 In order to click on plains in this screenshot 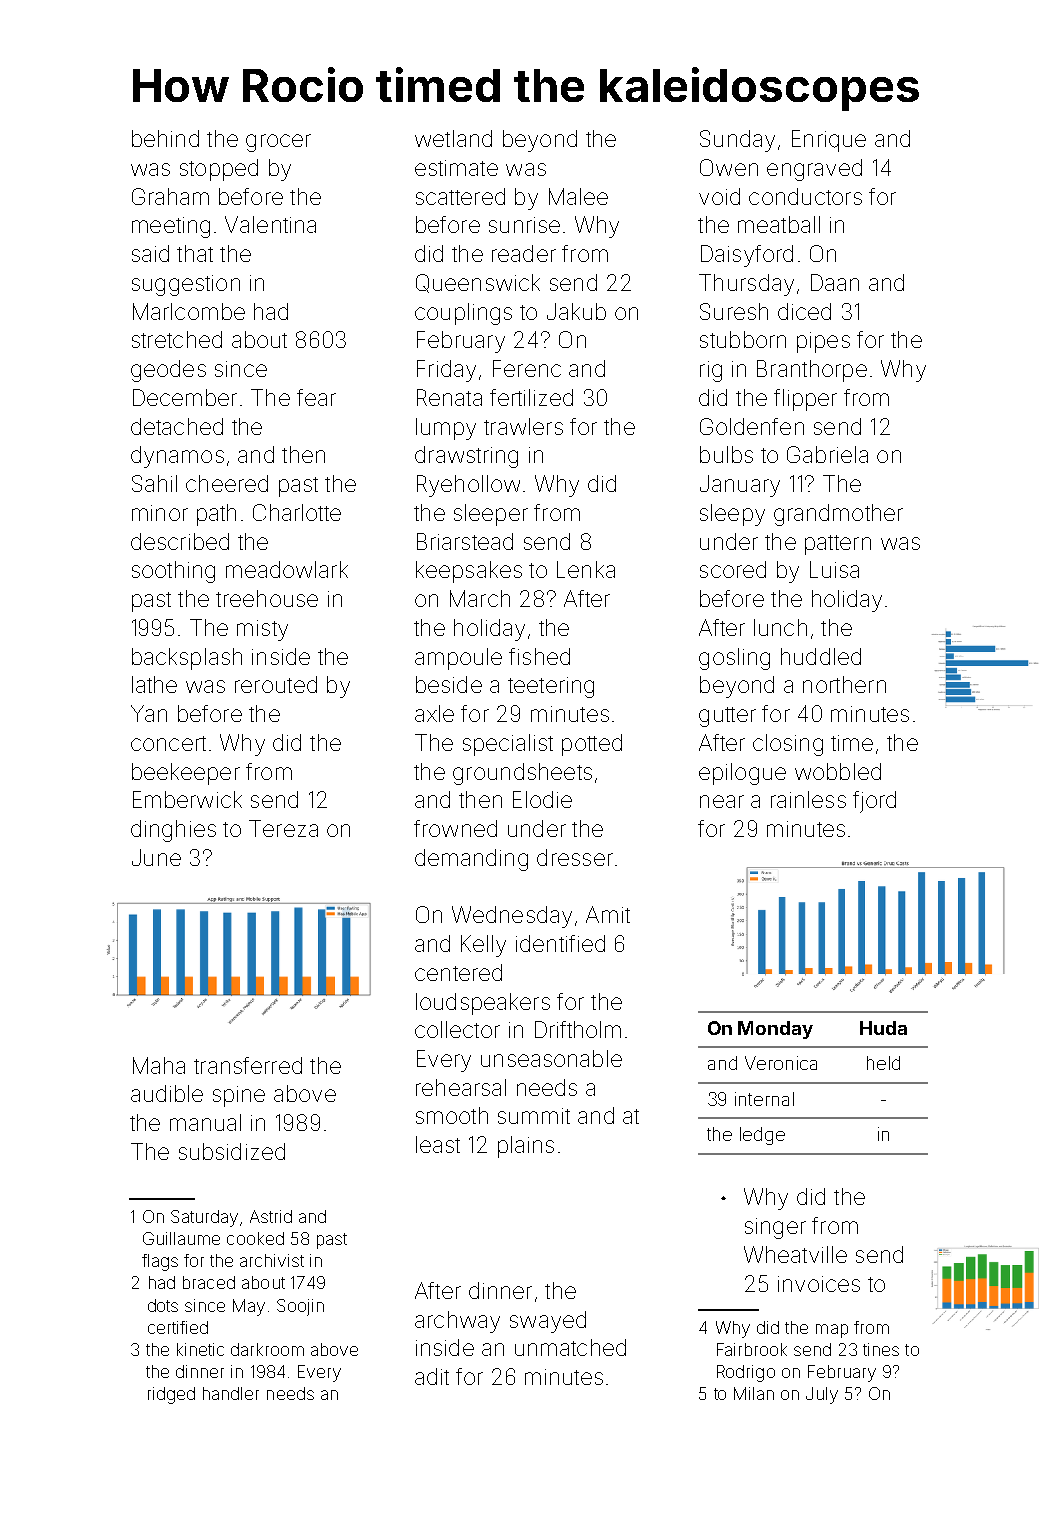, I will do `click(526, 1147)`.
